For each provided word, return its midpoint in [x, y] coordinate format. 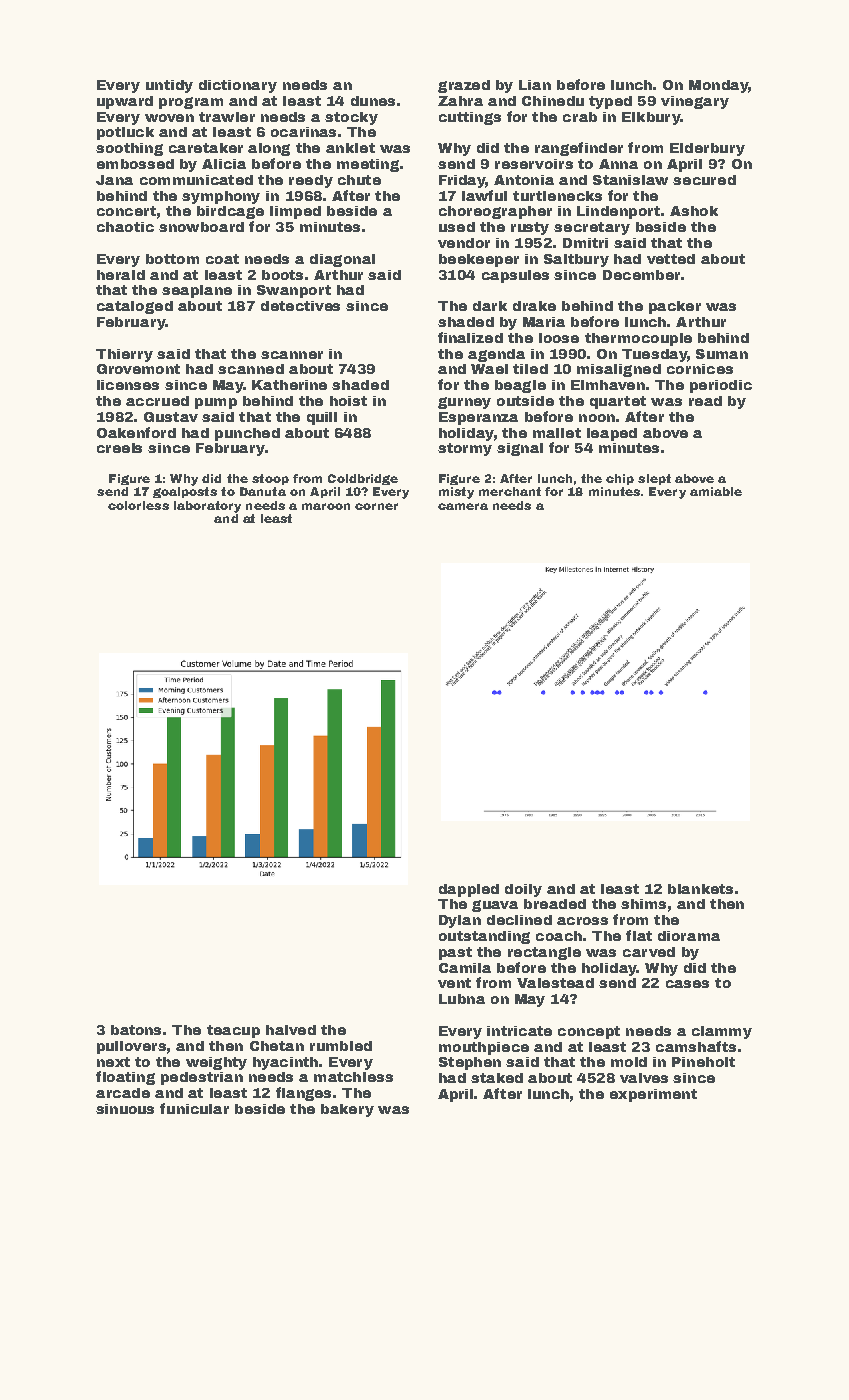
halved [291, 1030]
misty [456, 493]
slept [654, 479]
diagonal [342, 260]
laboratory [207, 507]
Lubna [462, 999]
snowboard [201, 227]
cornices [700, 369]
